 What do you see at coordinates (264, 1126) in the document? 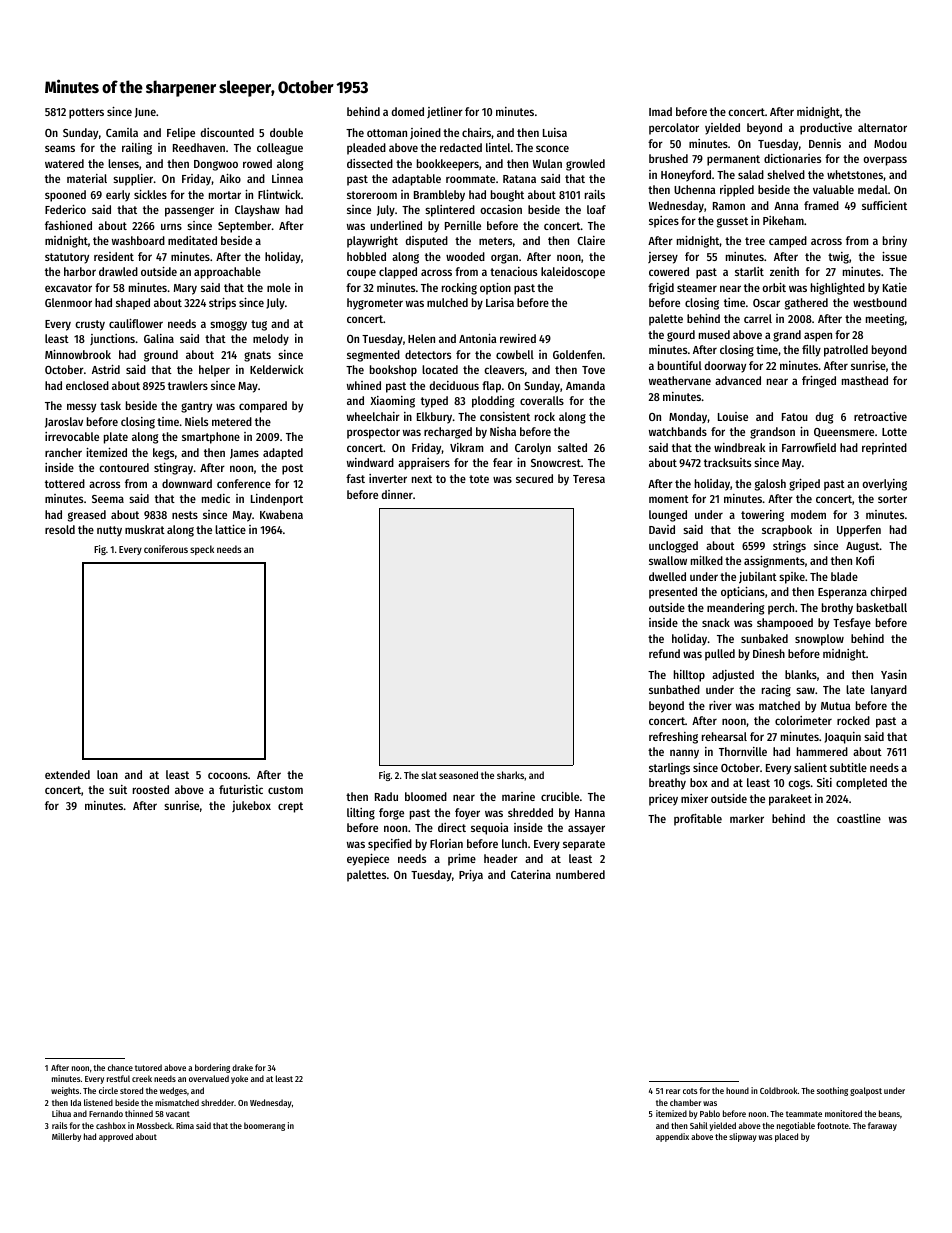
I see `boomerang` at bounding box center [264, 1126].
